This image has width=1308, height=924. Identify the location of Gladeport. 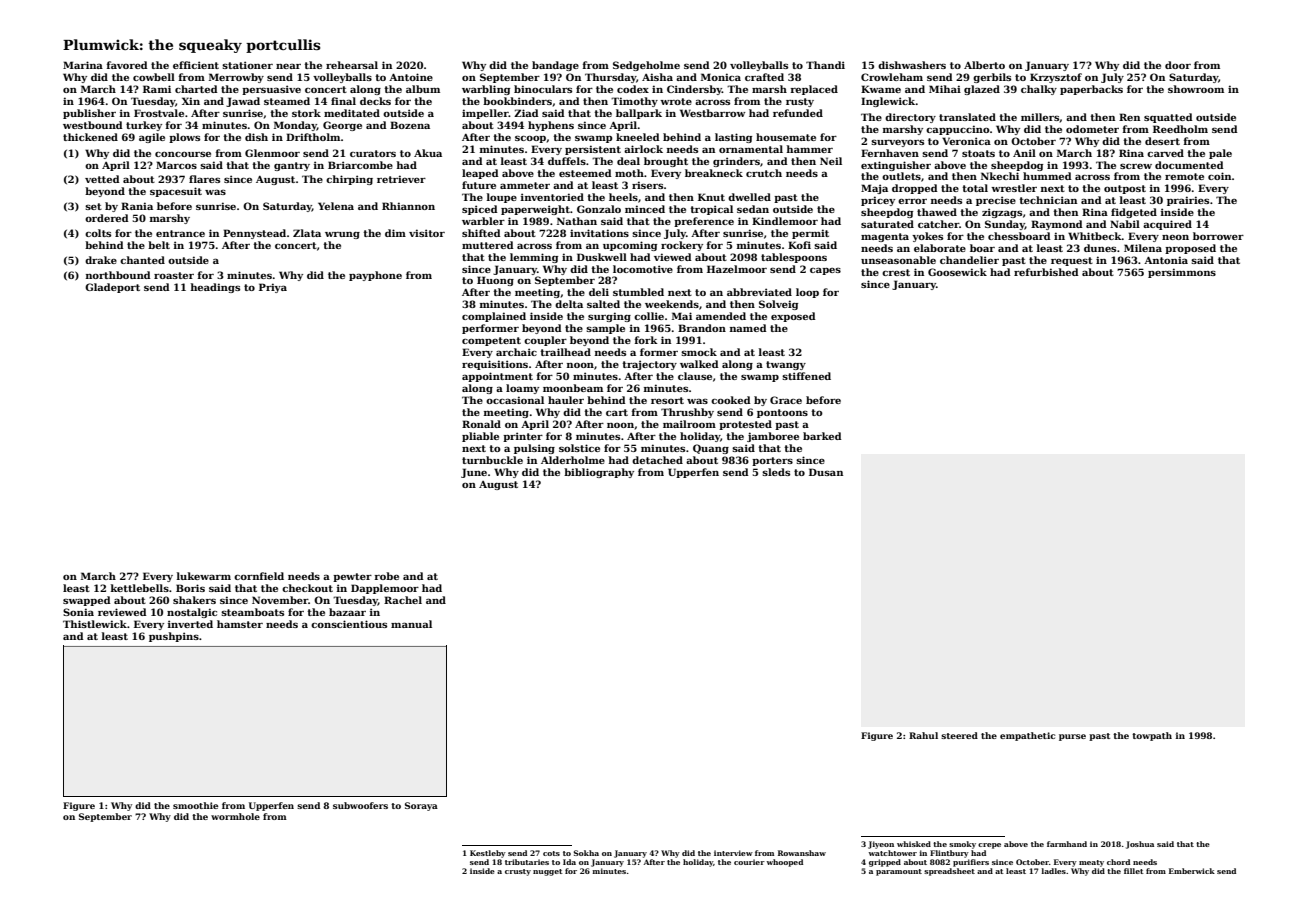
(112, 288).
